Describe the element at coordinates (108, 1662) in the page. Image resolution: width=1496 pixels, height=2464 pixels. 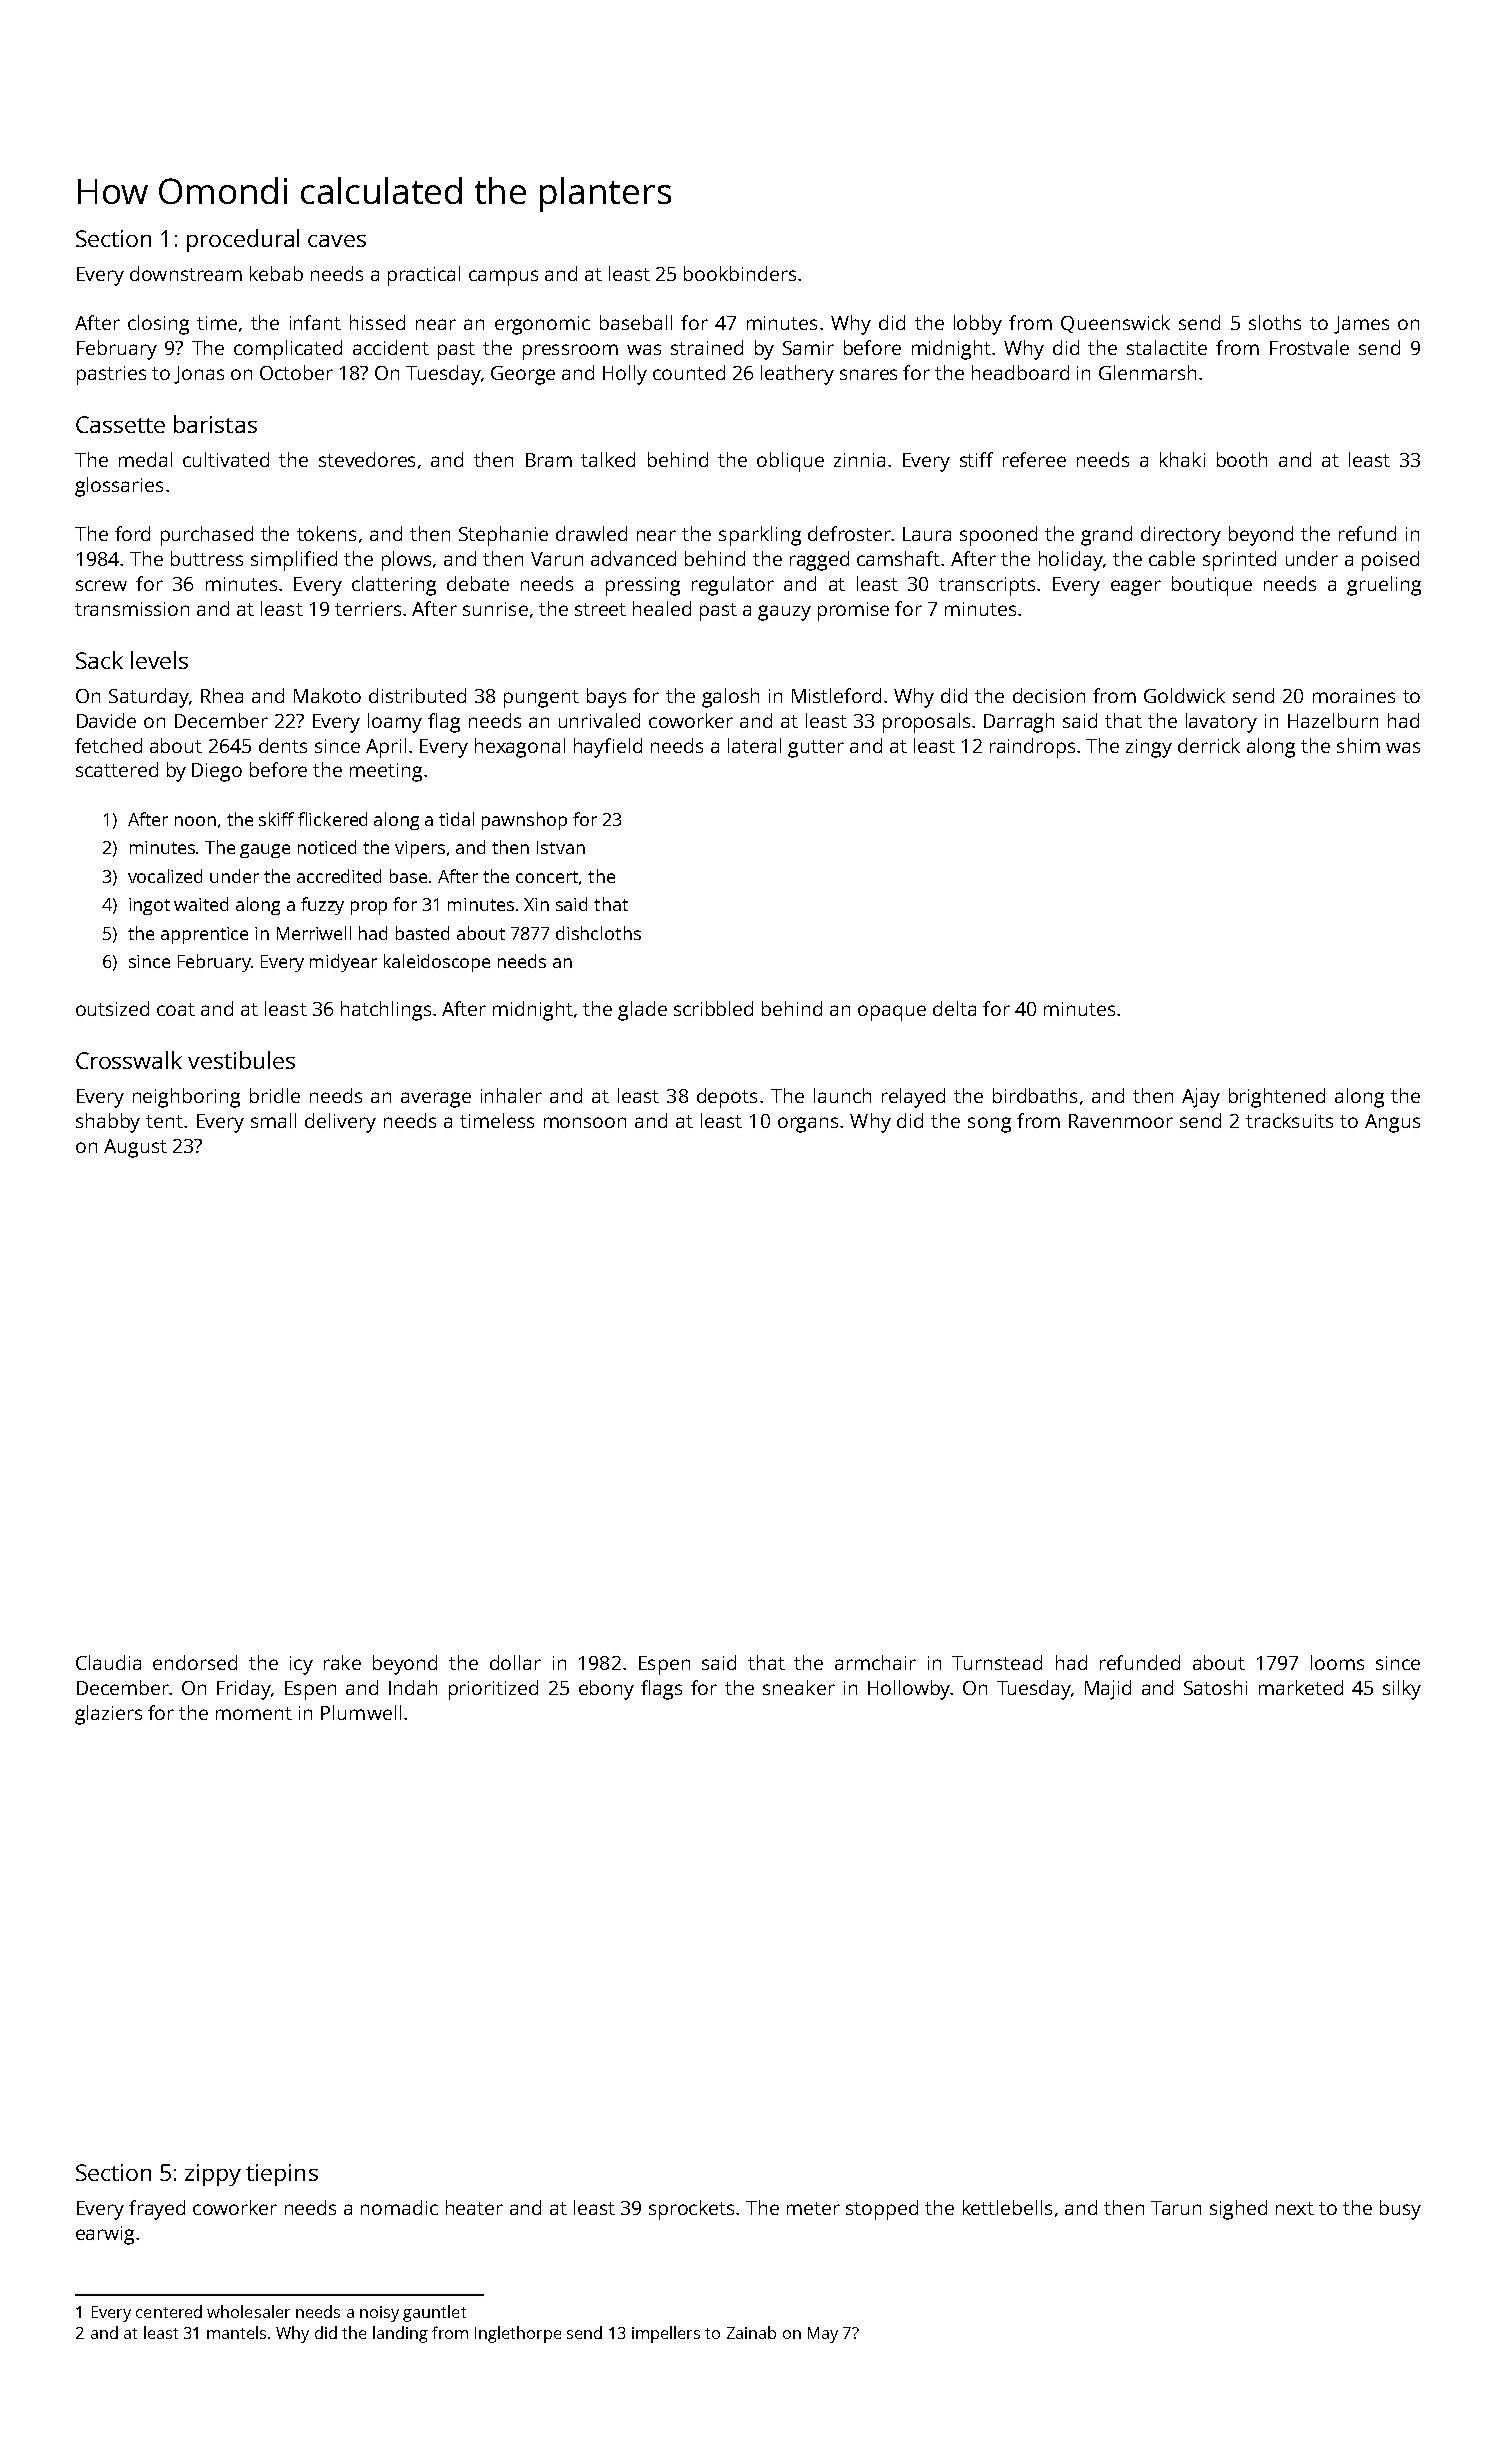
I see `Claudia` at that location.
